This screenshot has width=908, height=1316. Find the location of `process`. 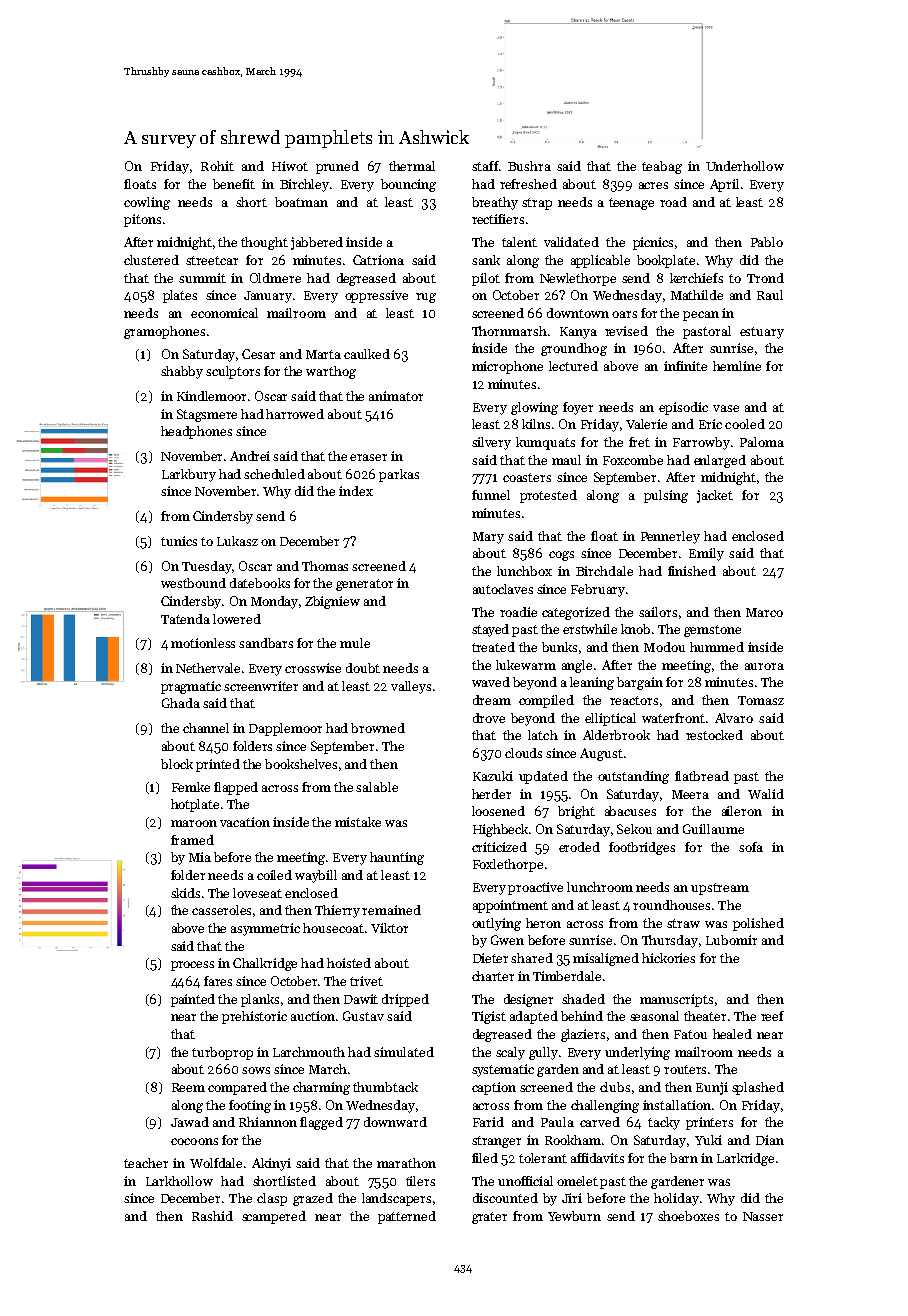

process is located at coordinates (192, 966).
